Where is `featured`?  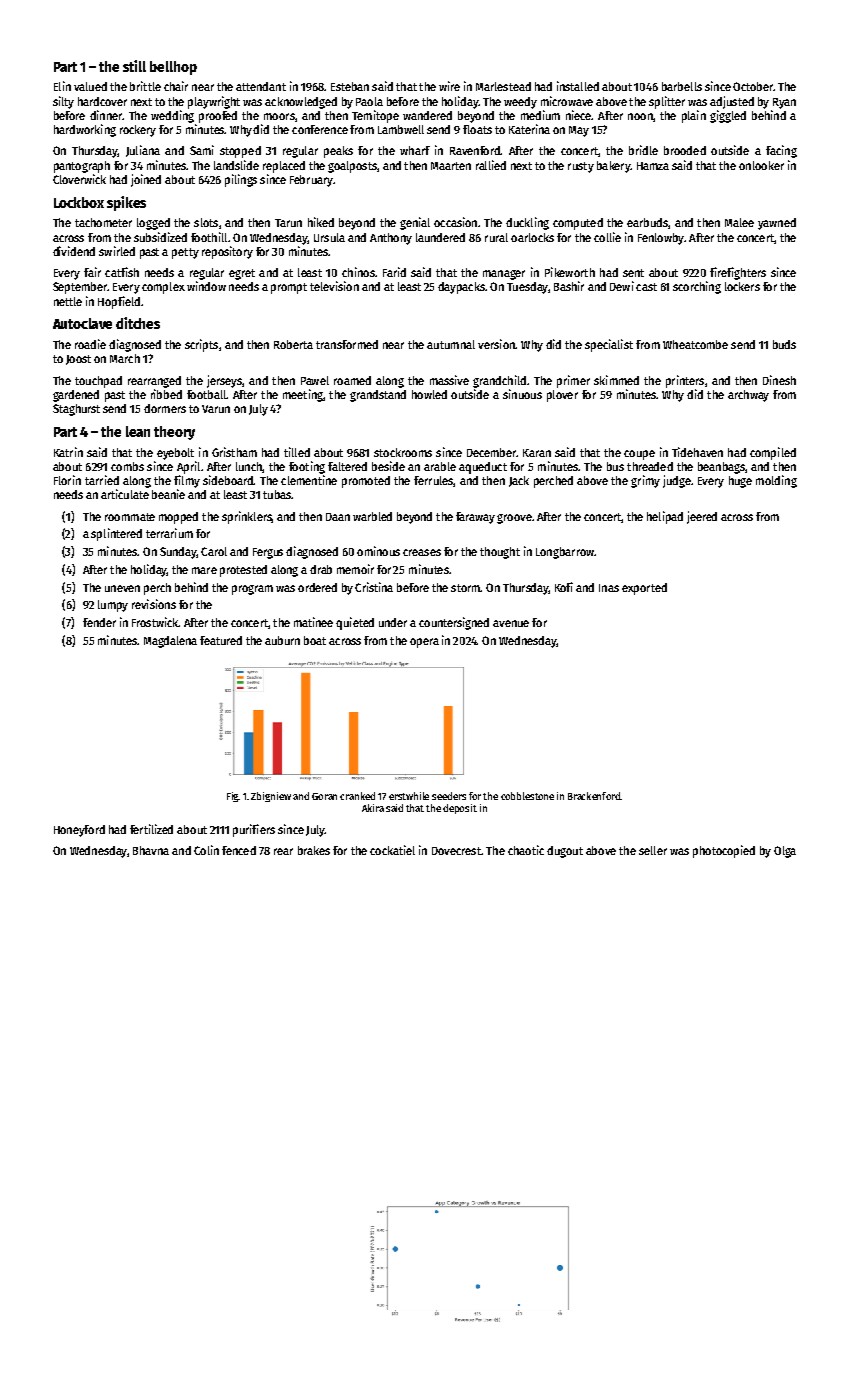
featured is located at coordinates (221, 640).
